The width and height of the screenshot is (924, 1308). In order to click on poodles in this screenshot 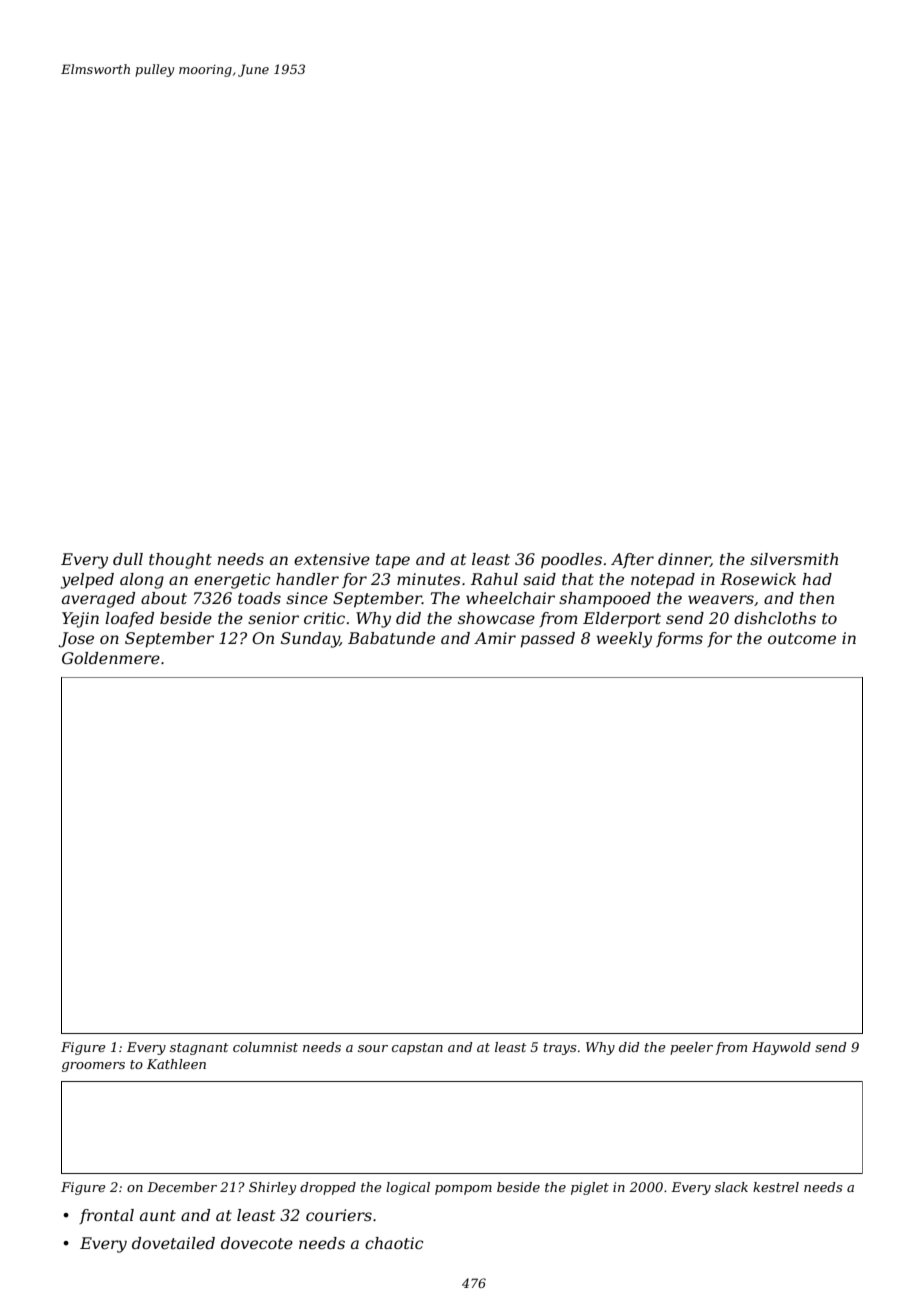, I will do `click(571, 561)`.
